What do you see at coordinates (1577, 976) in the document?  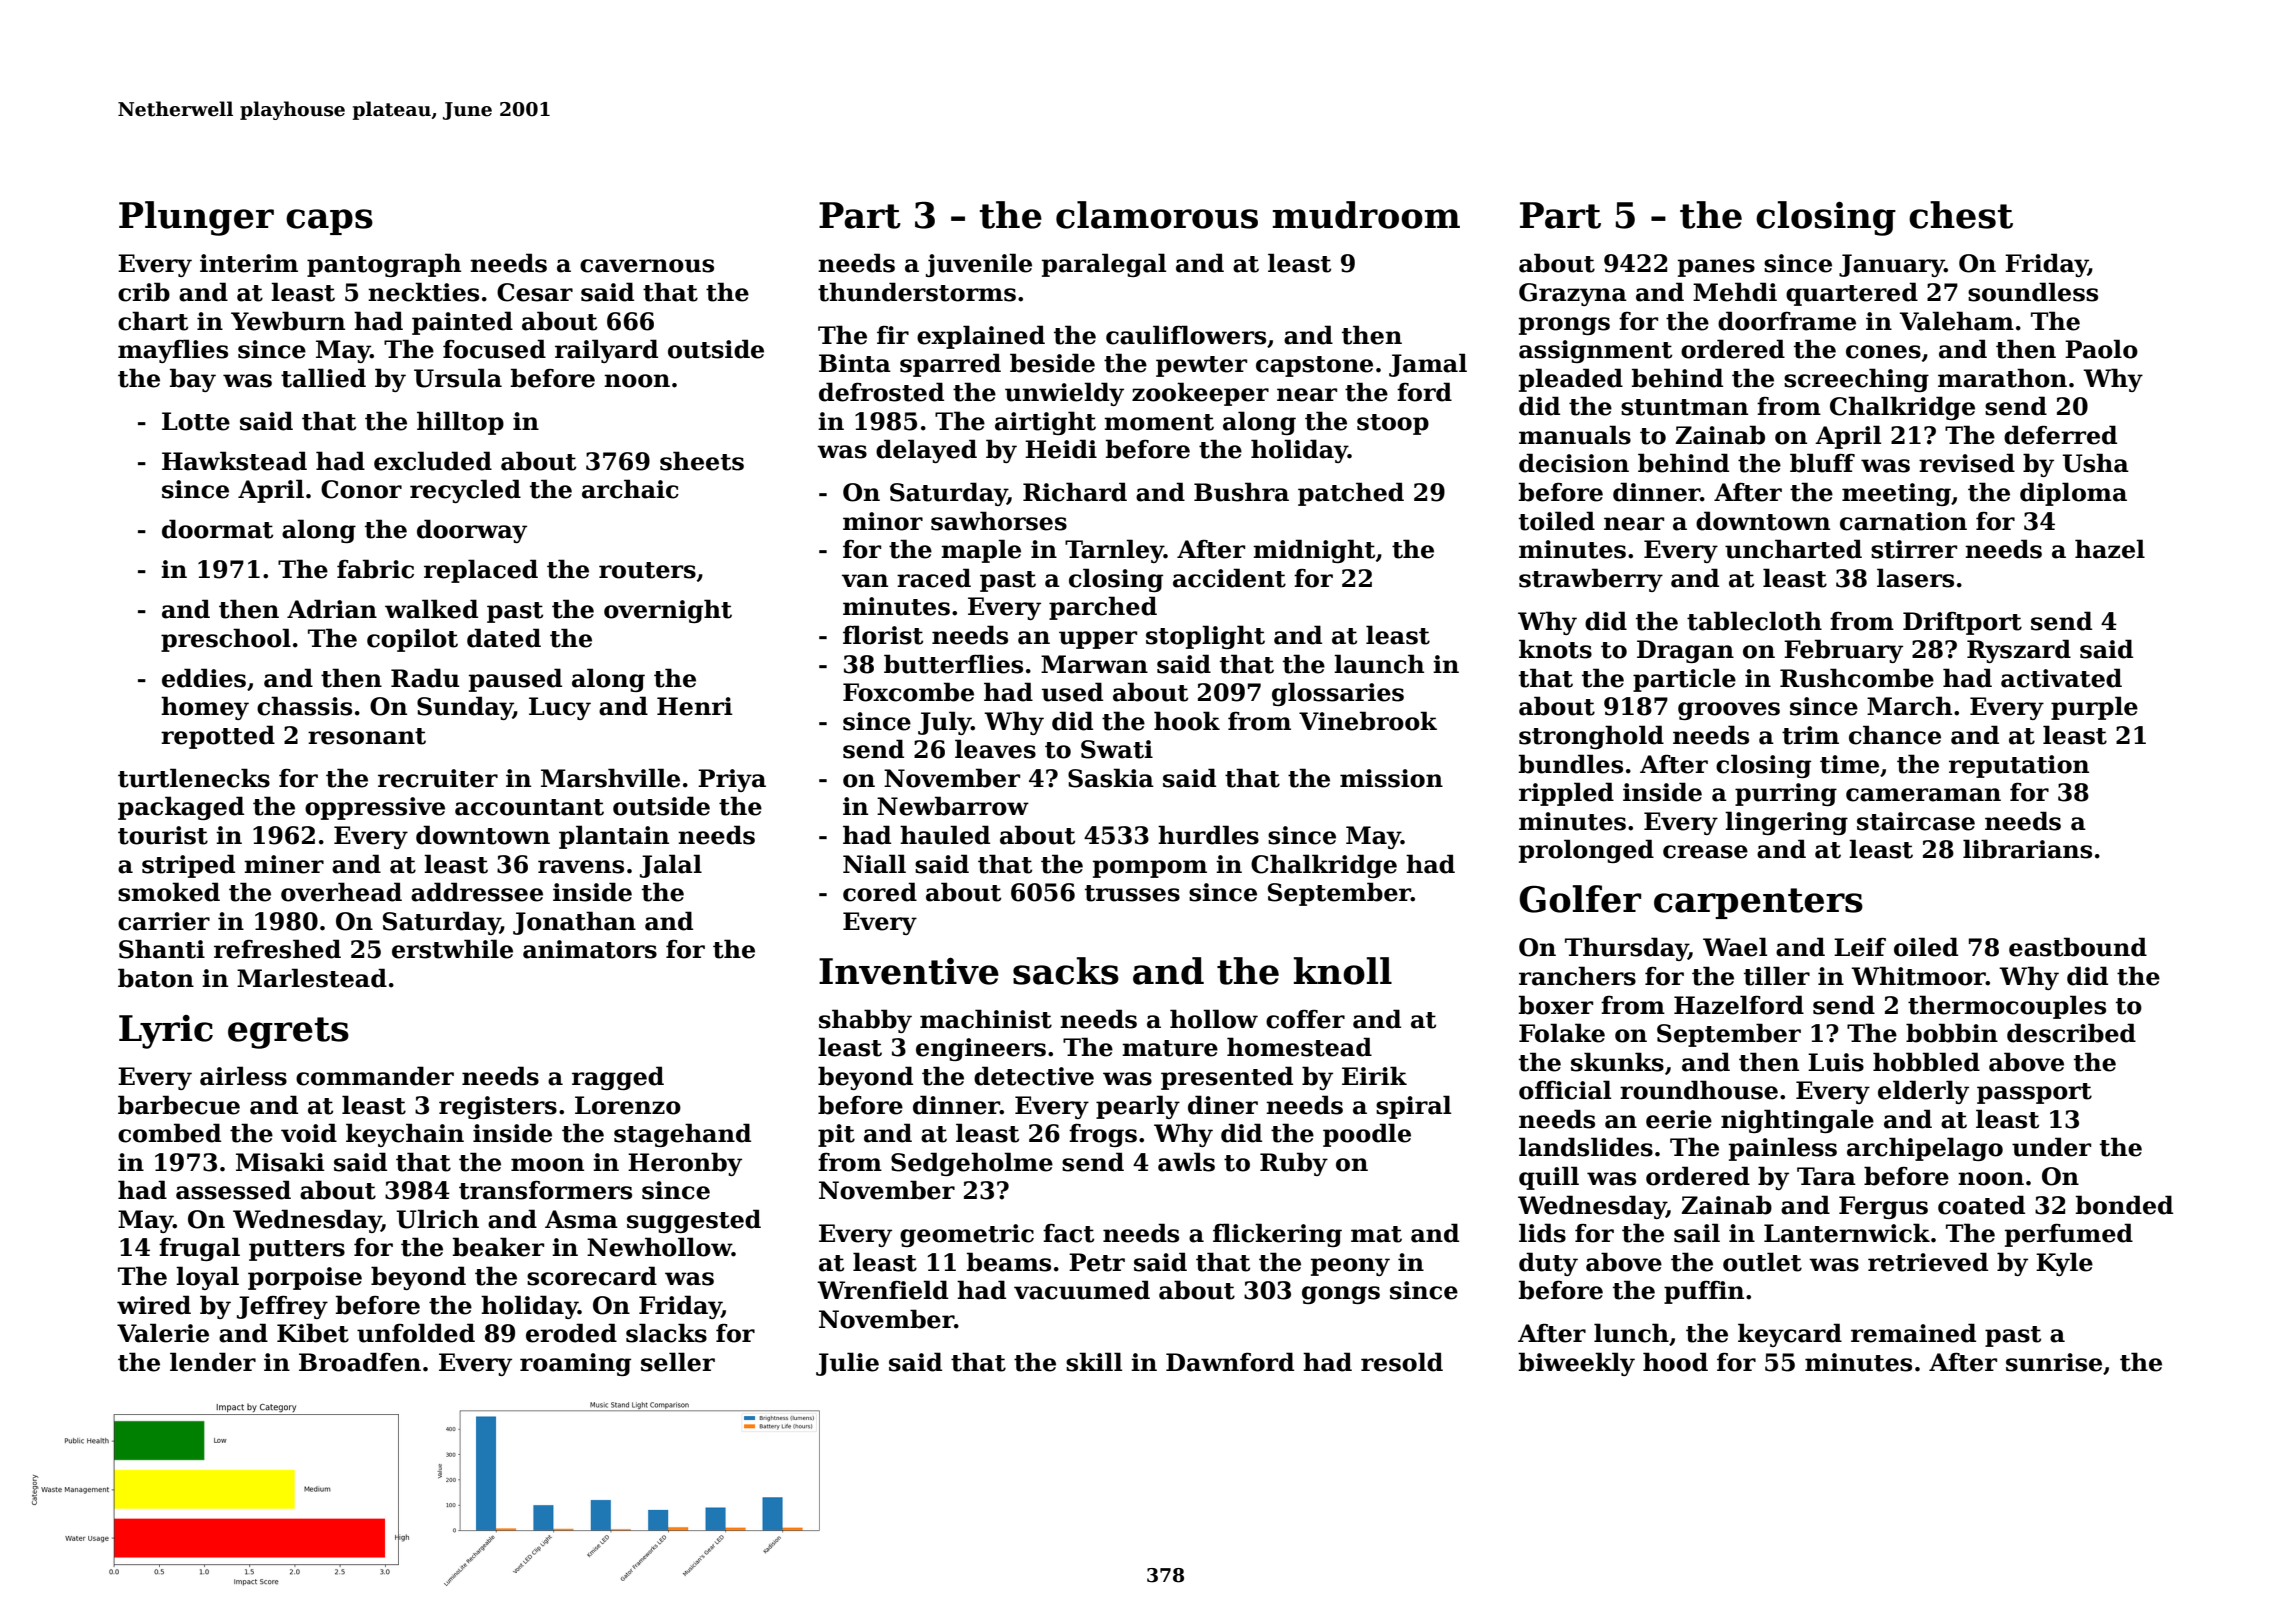 I see `ranchers` at bounding box center [1577, 976].
